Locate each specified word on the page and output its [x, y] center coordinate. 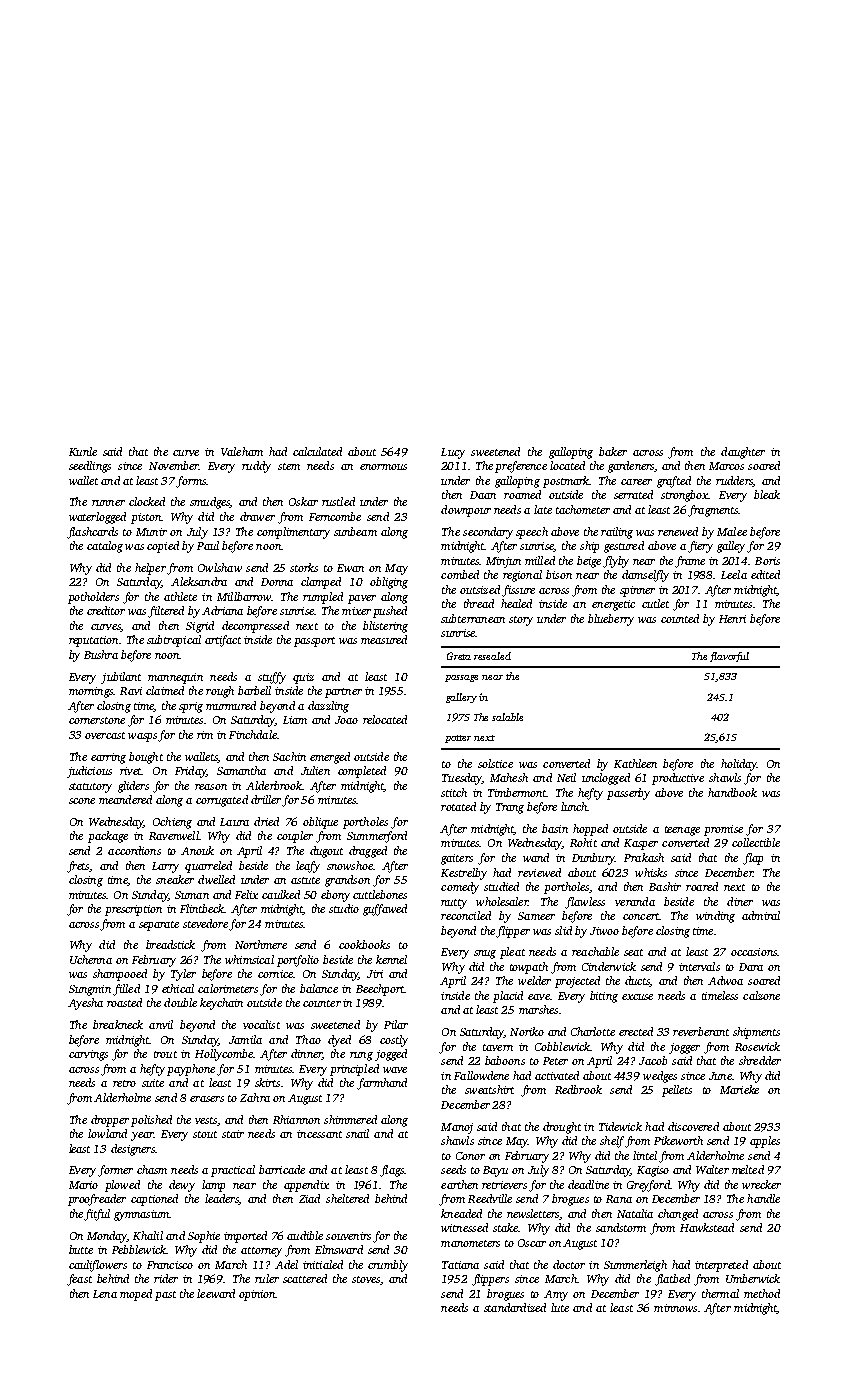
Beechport [380, 990]
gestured [624, 547]
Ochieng [172, 823]
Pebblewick [139, 1249]
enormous [383, 467]
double [180, 1002]
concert [641, 916]
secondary [488, 533]
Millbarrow [244, 596]
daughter [743, 453]
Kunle [83, 451]
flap [753, 859]
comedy [460, 888]
